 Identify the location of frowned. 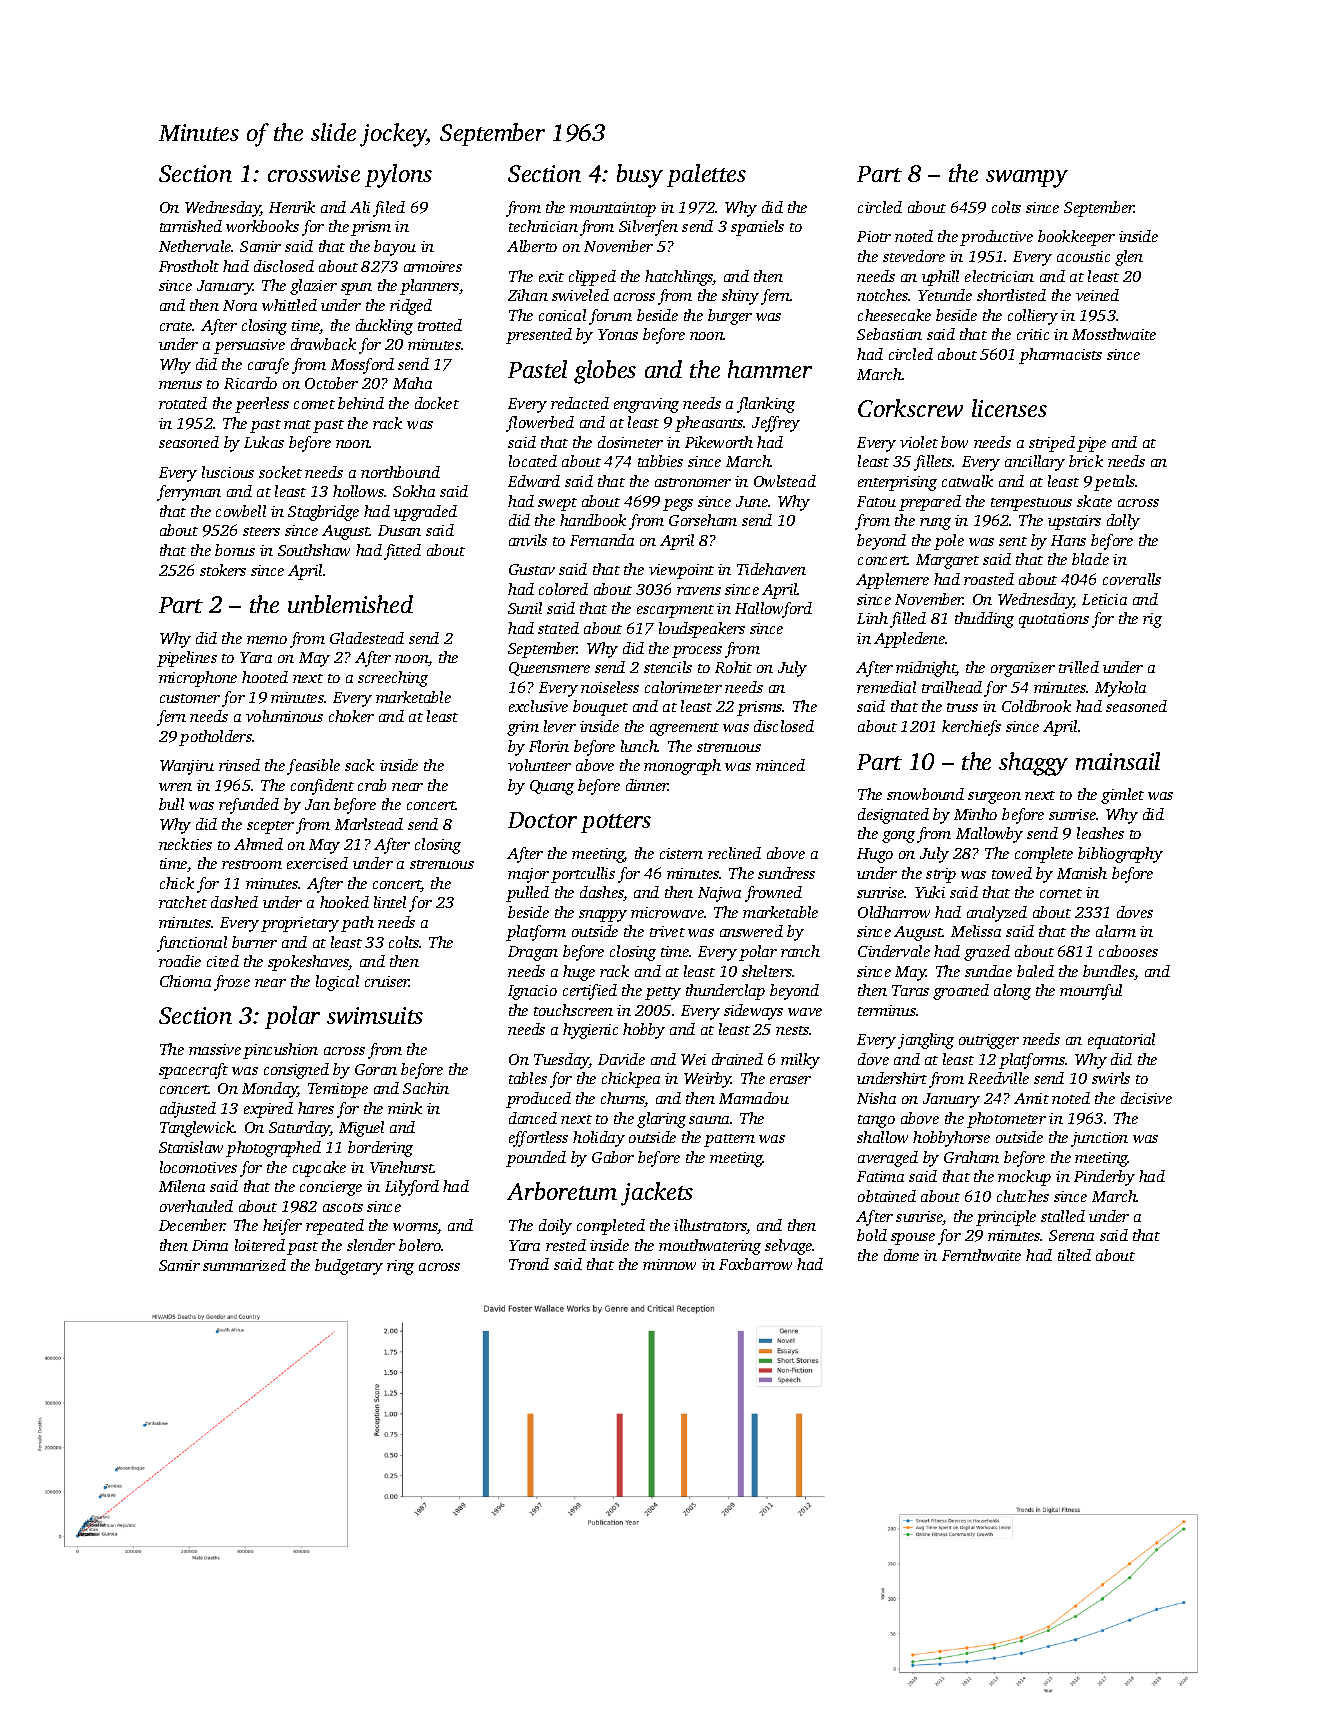
(773, 894).
